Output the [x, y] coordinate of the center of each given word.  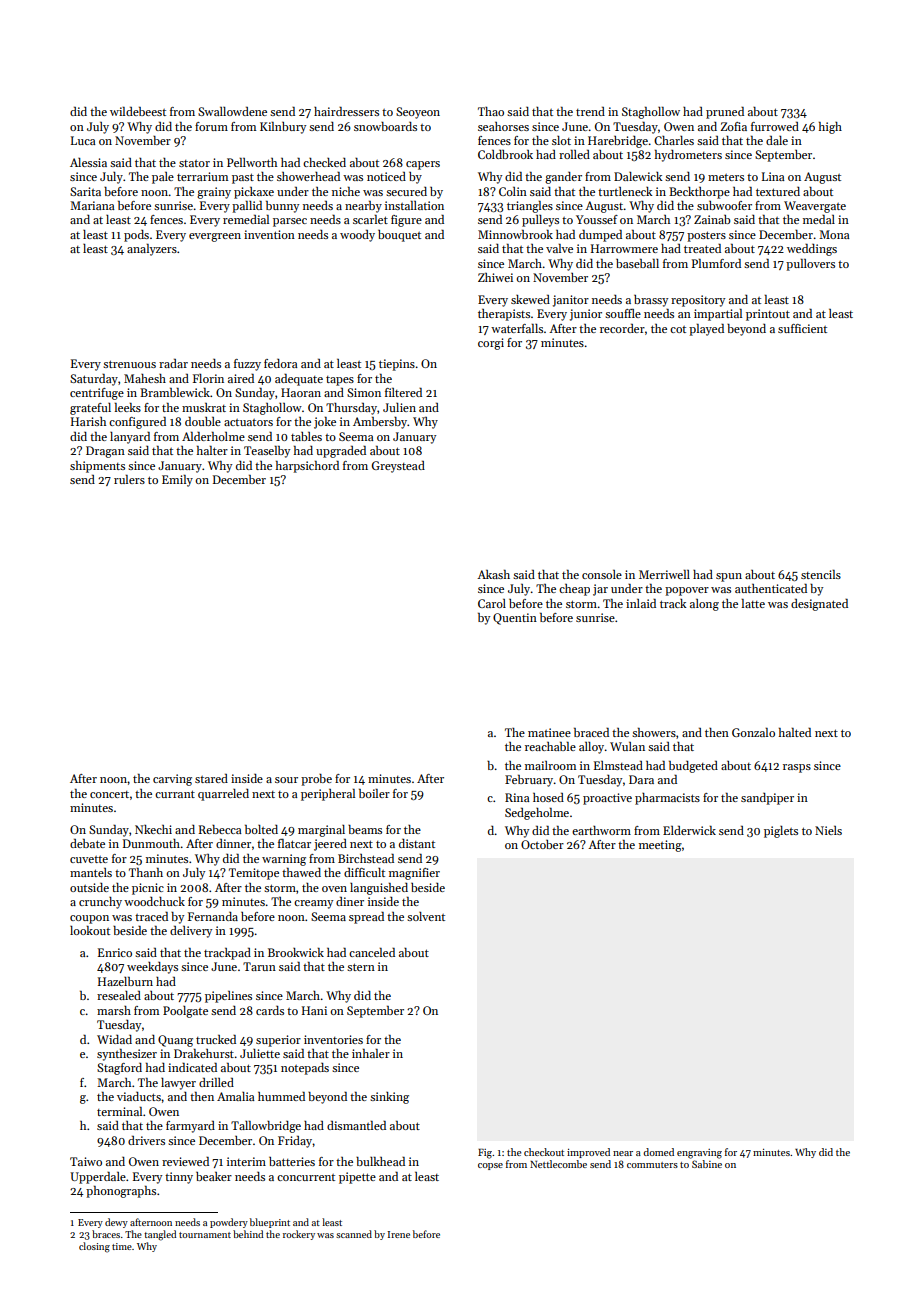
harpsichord [307, 467]
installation [414, 205]
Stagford [119, 1069]
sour [286, 780]
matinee [549, 732]
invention [269, 234]
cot [678, 329]
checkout [544, 1152]
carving [172, 780]
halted [795, 732]
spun [729, 577]
